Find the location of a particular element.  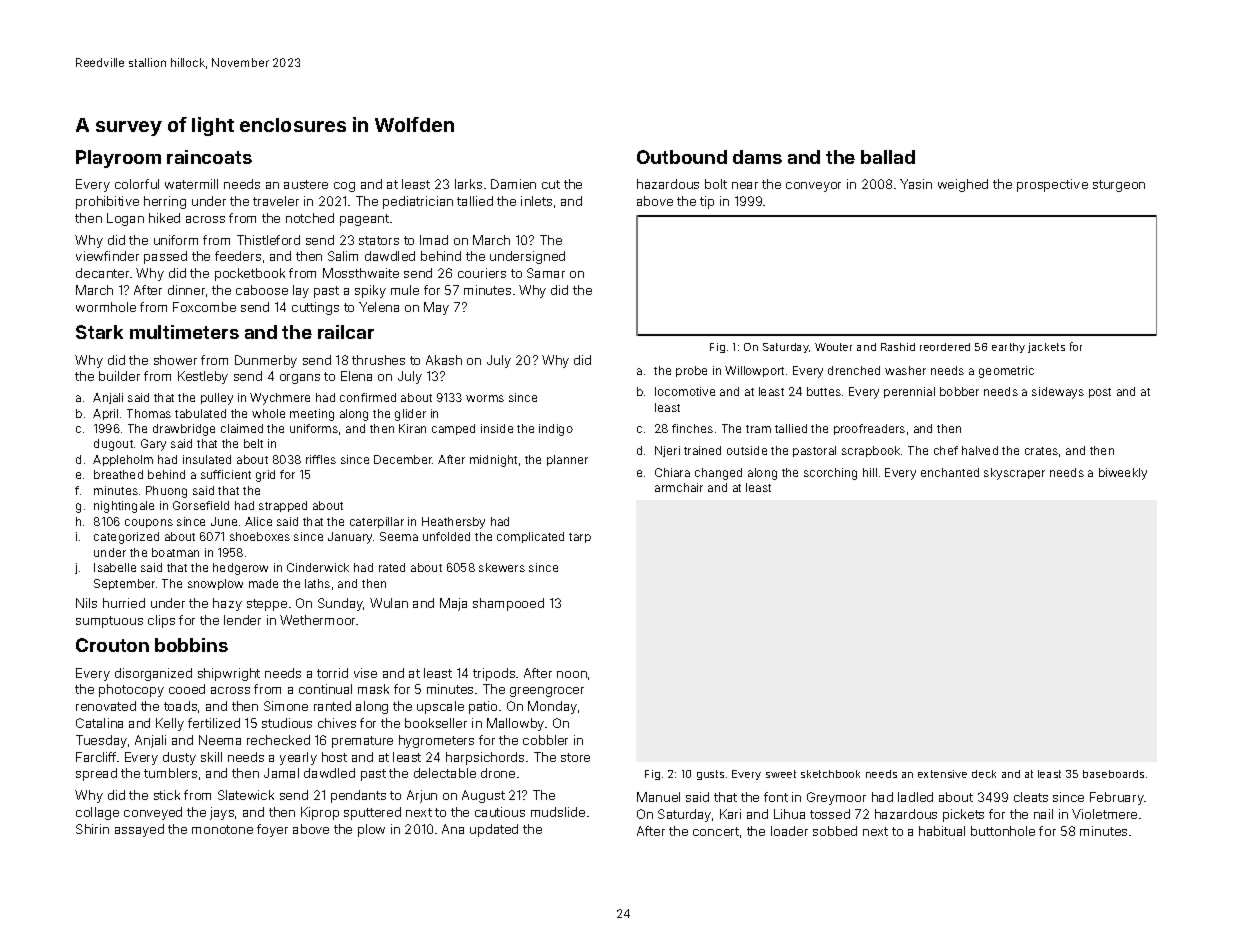

sturgeon is located at coordinates (1119, 186).
